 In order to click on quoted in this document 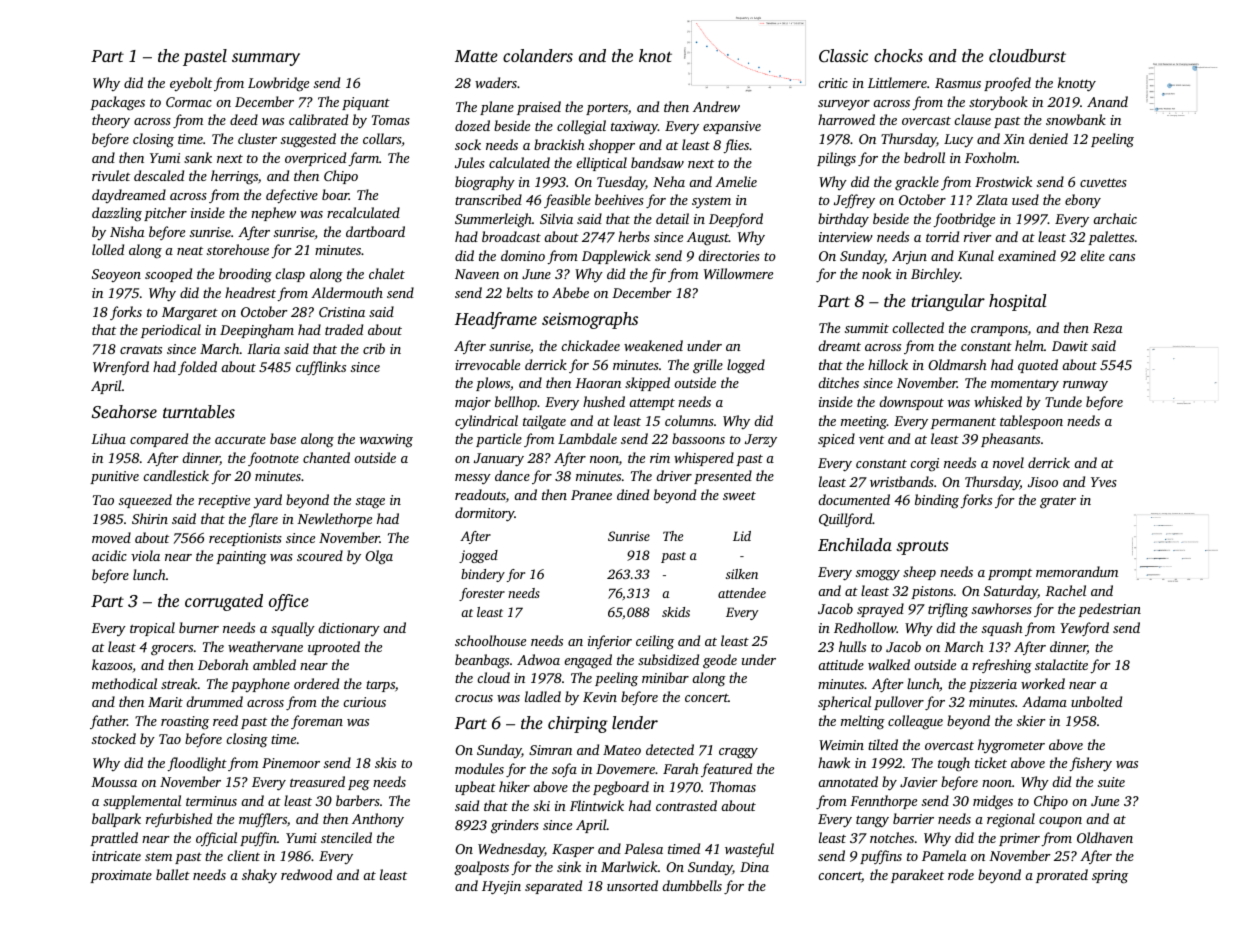, I will do `click(1038, 366)`.
